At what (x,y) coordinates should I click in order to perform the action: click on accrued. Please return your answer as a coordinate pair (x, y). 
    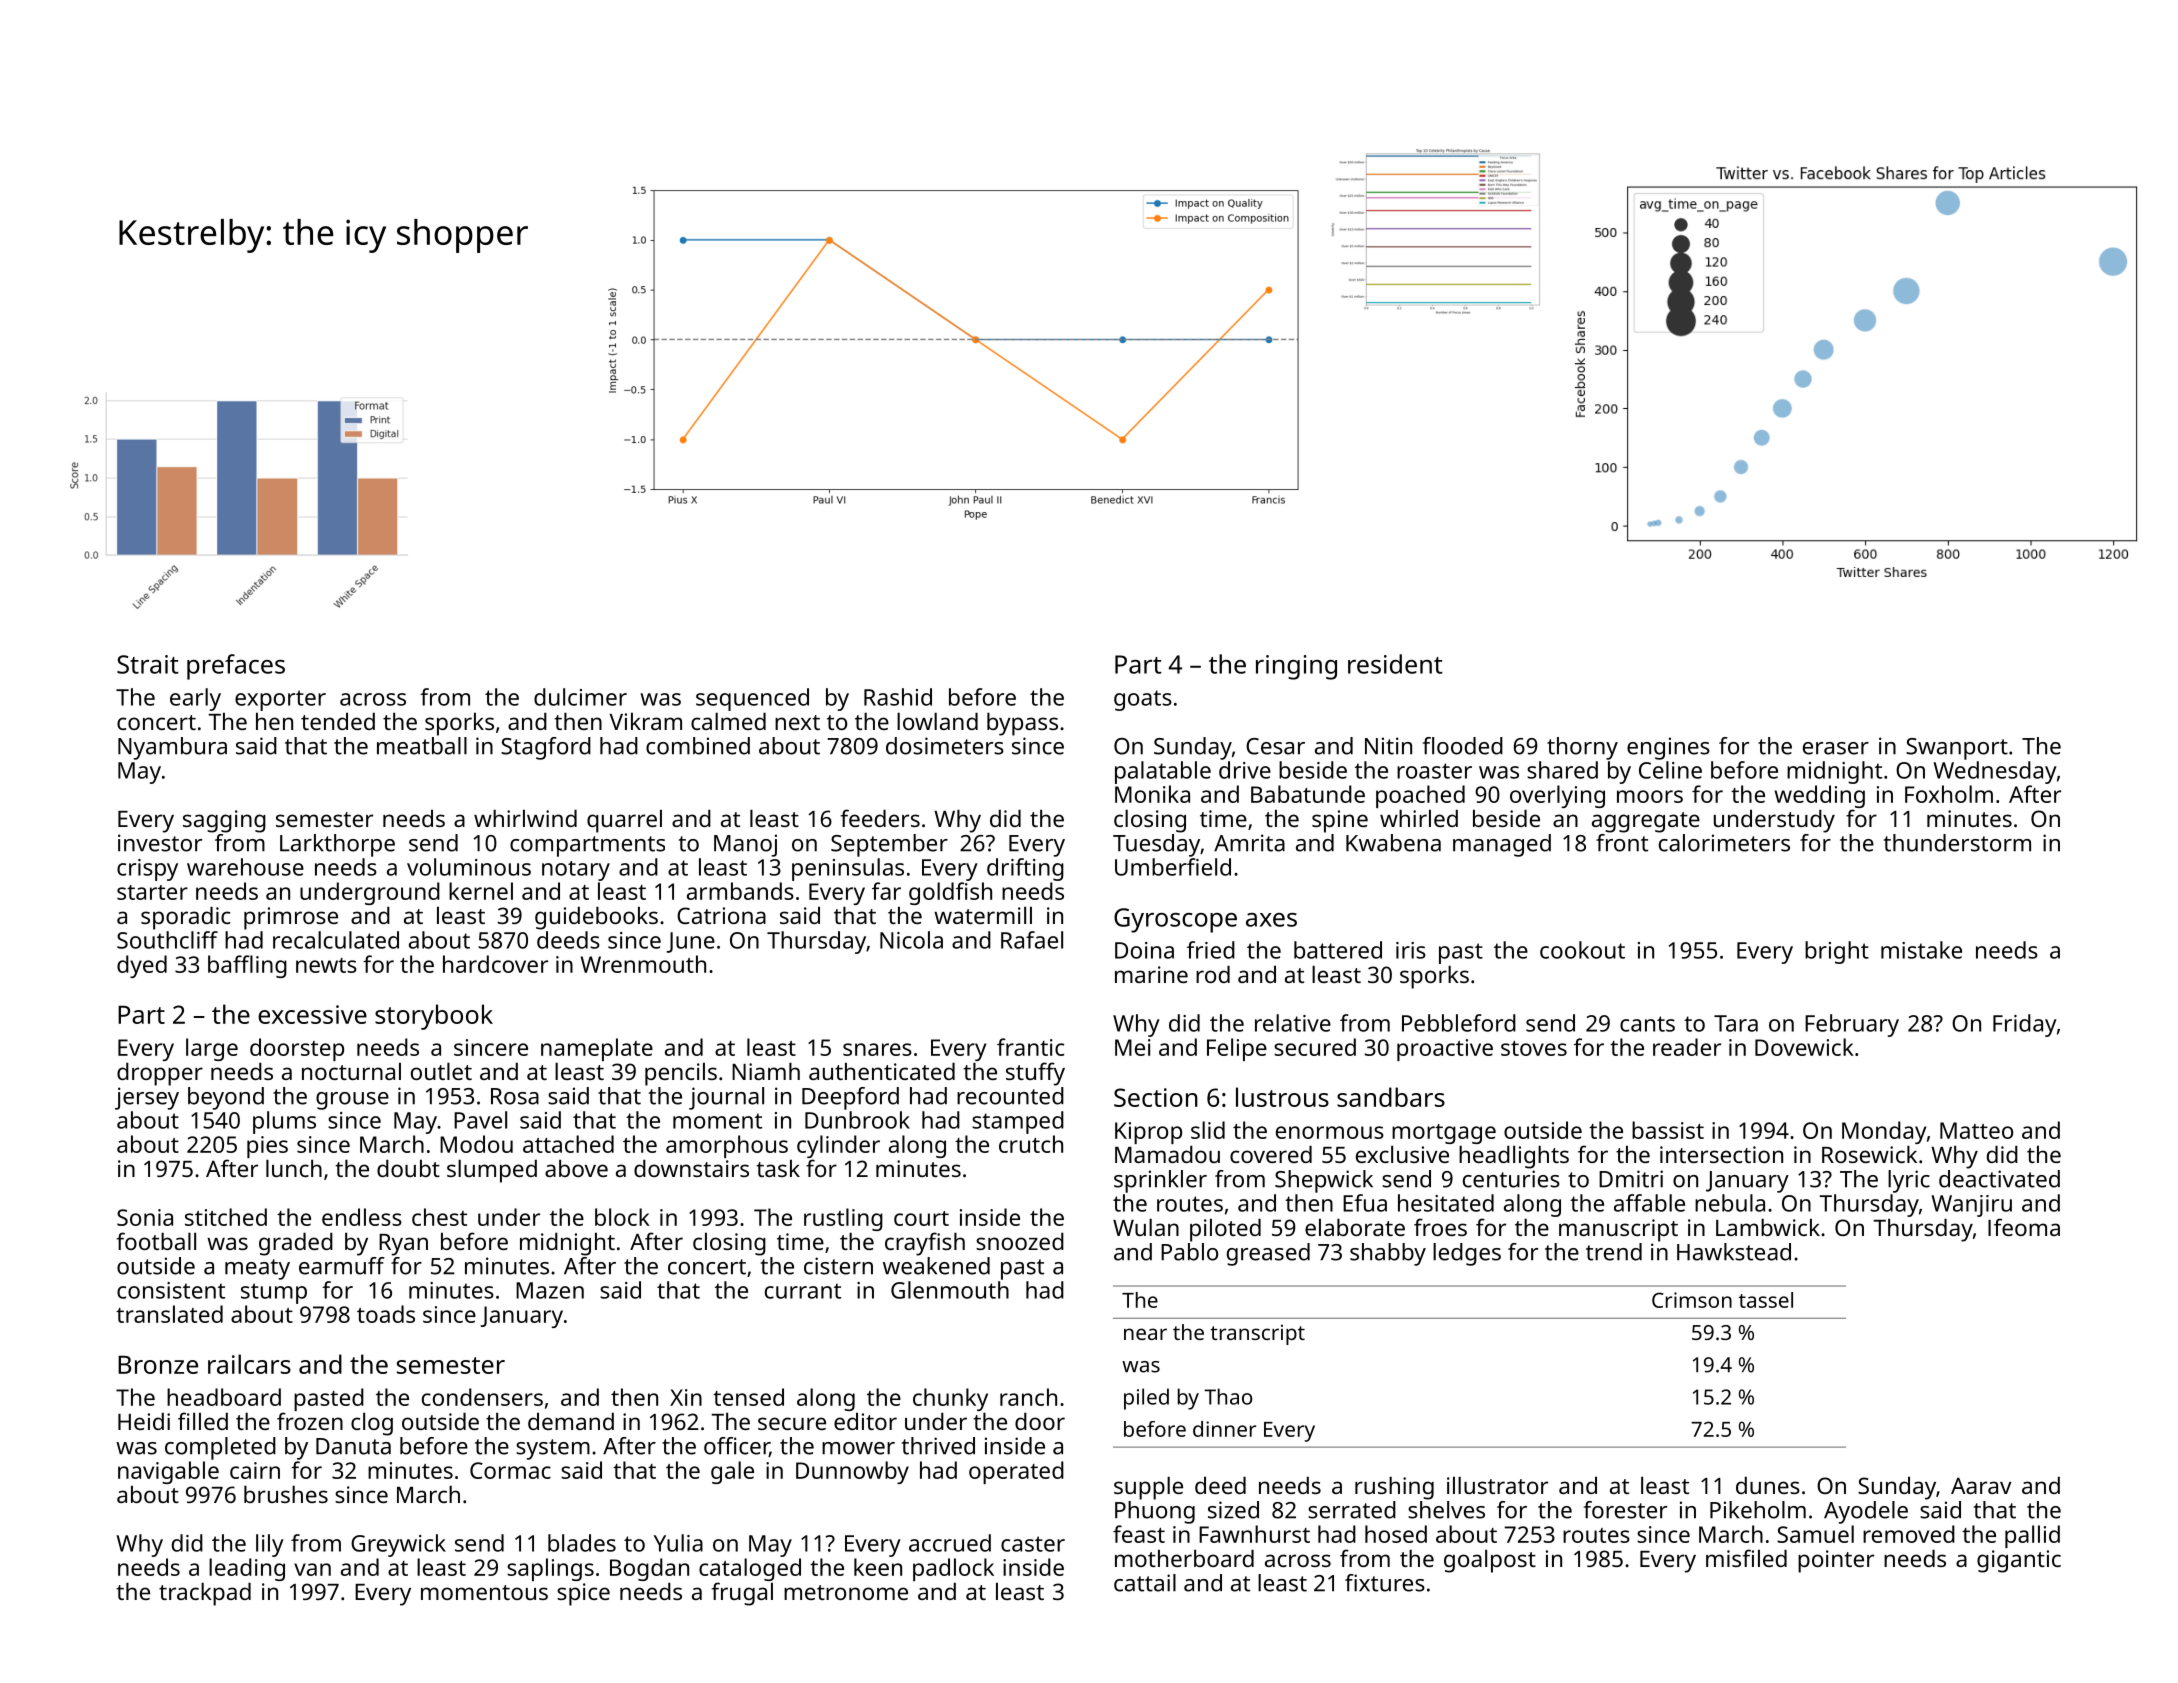
    Looking at the image, I should click on (950, 1543).
